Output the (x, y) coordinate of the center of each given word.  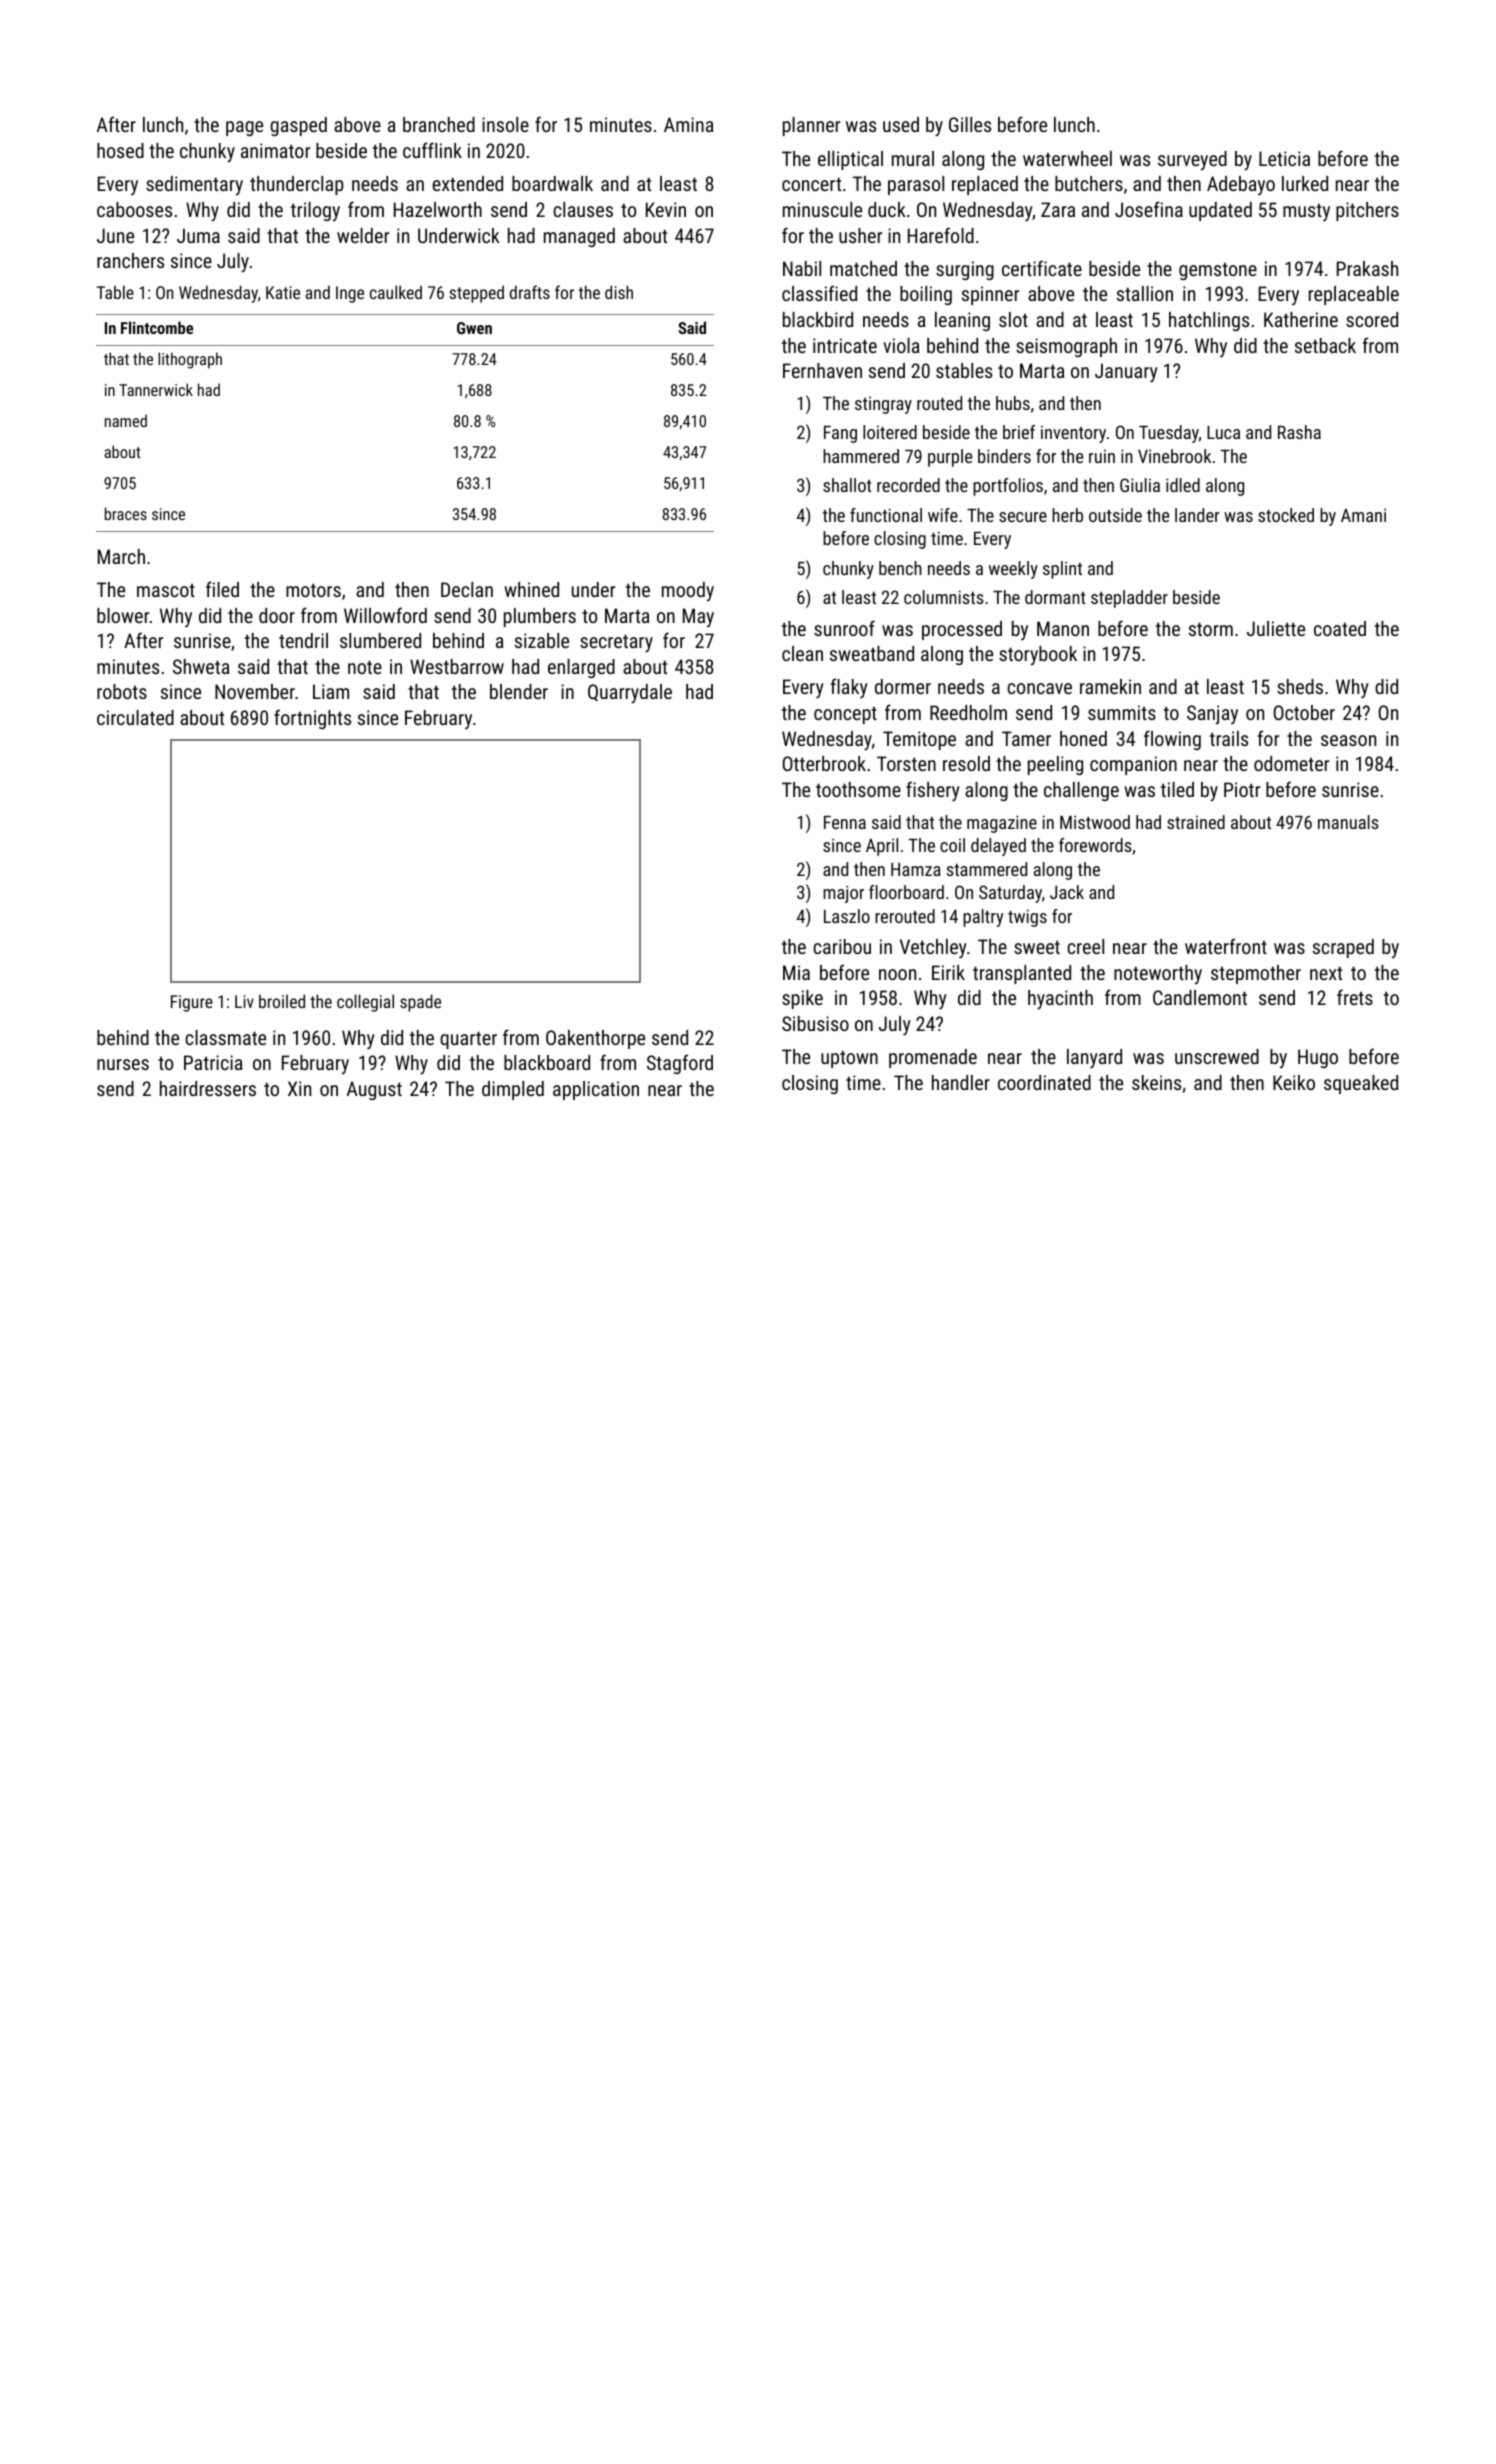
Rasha (1299, 432)
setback (1325, 345)
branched (439, 124)
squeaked (1361, 1084)
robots (122, 691)
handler (961, 1082)
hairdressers (208, 1088)
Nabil (802, 268)
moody (688, 592)
